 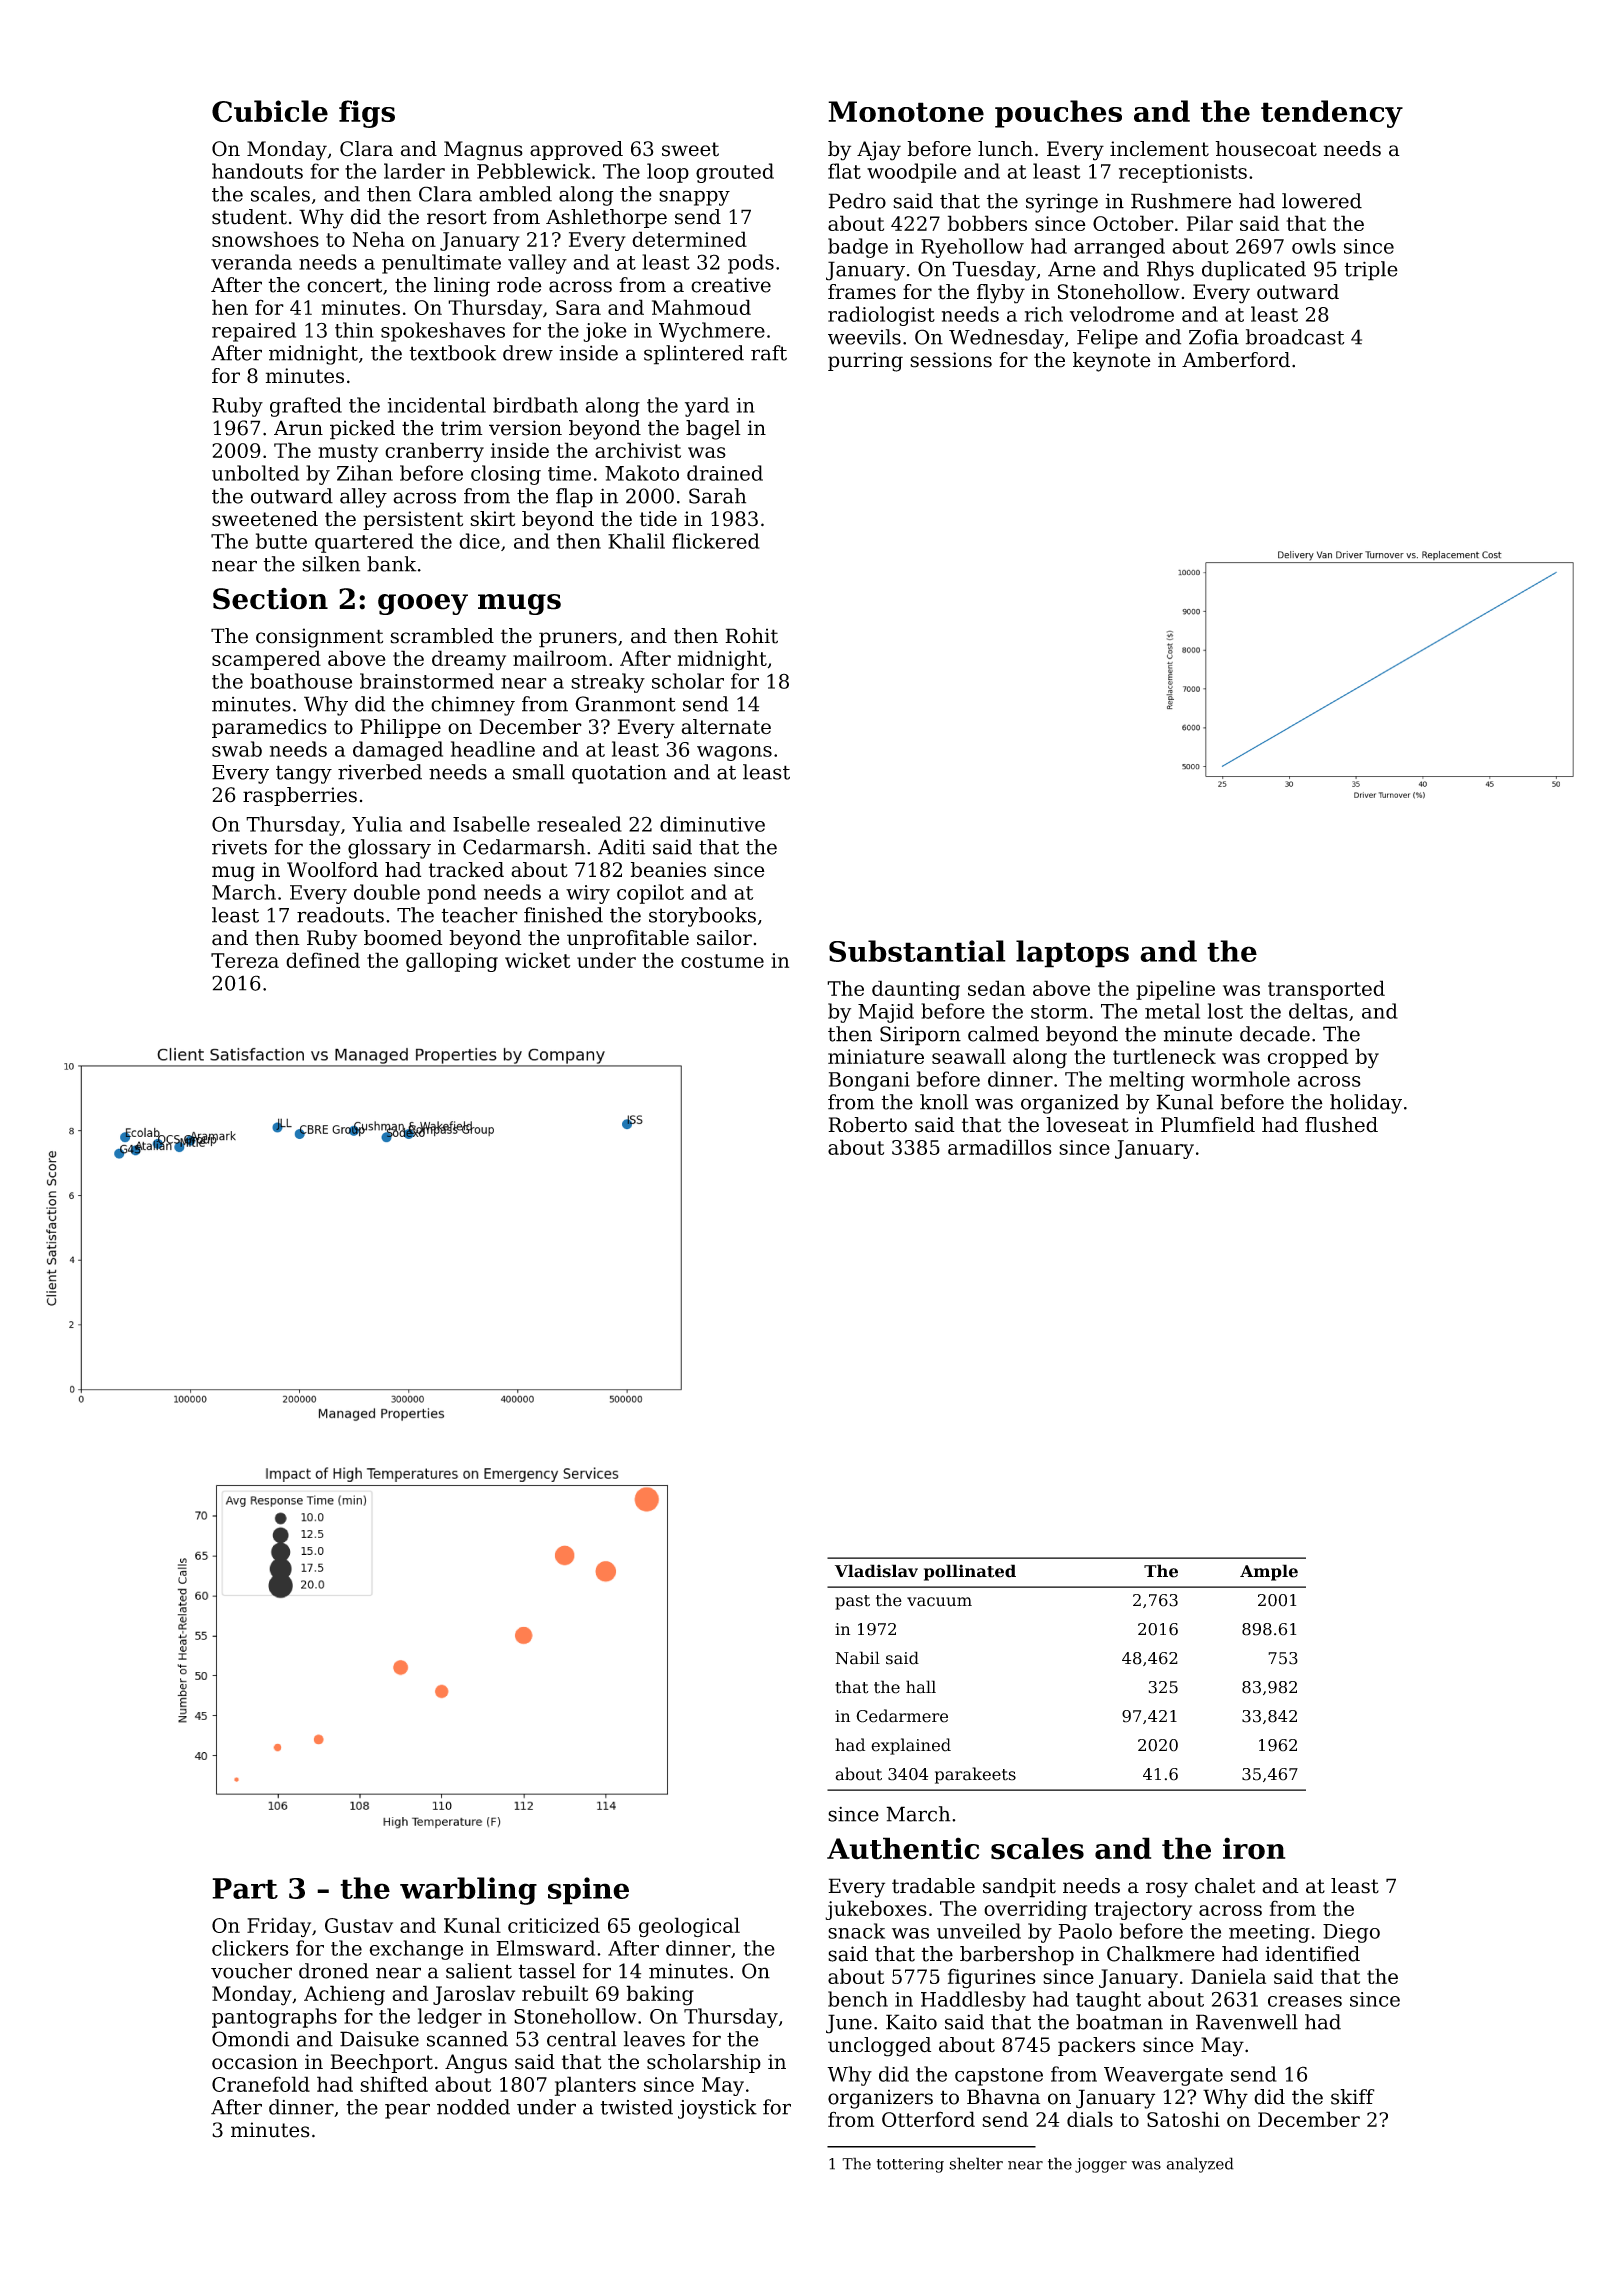 I want to click on transported, so click(x=1326, y=990).
